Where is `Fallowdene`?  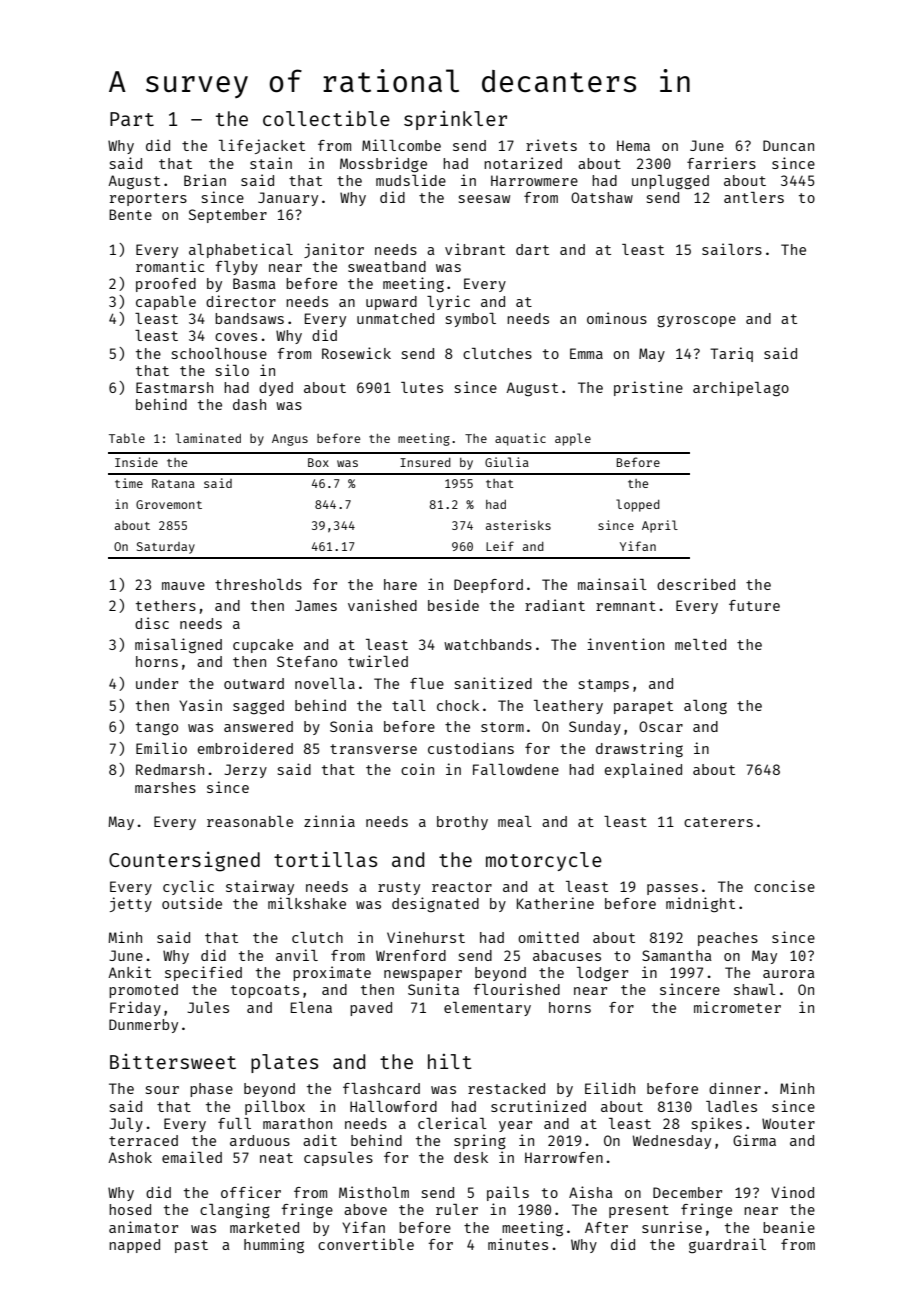 Fallowdene is located at coordinates (516, 769).
